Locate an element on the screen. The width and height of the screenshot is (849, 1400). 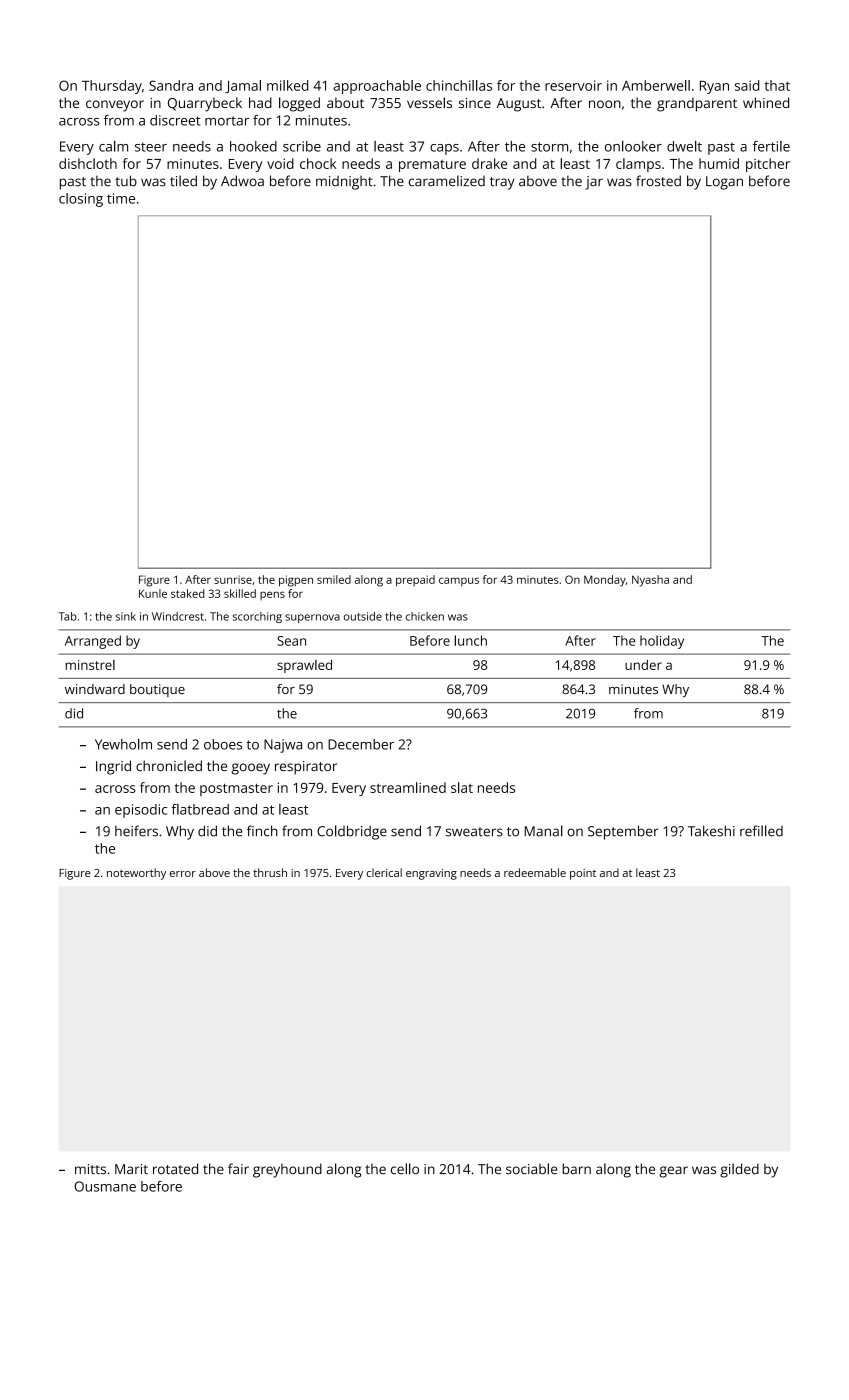
sunrise is located at coordinates (233, 579).
